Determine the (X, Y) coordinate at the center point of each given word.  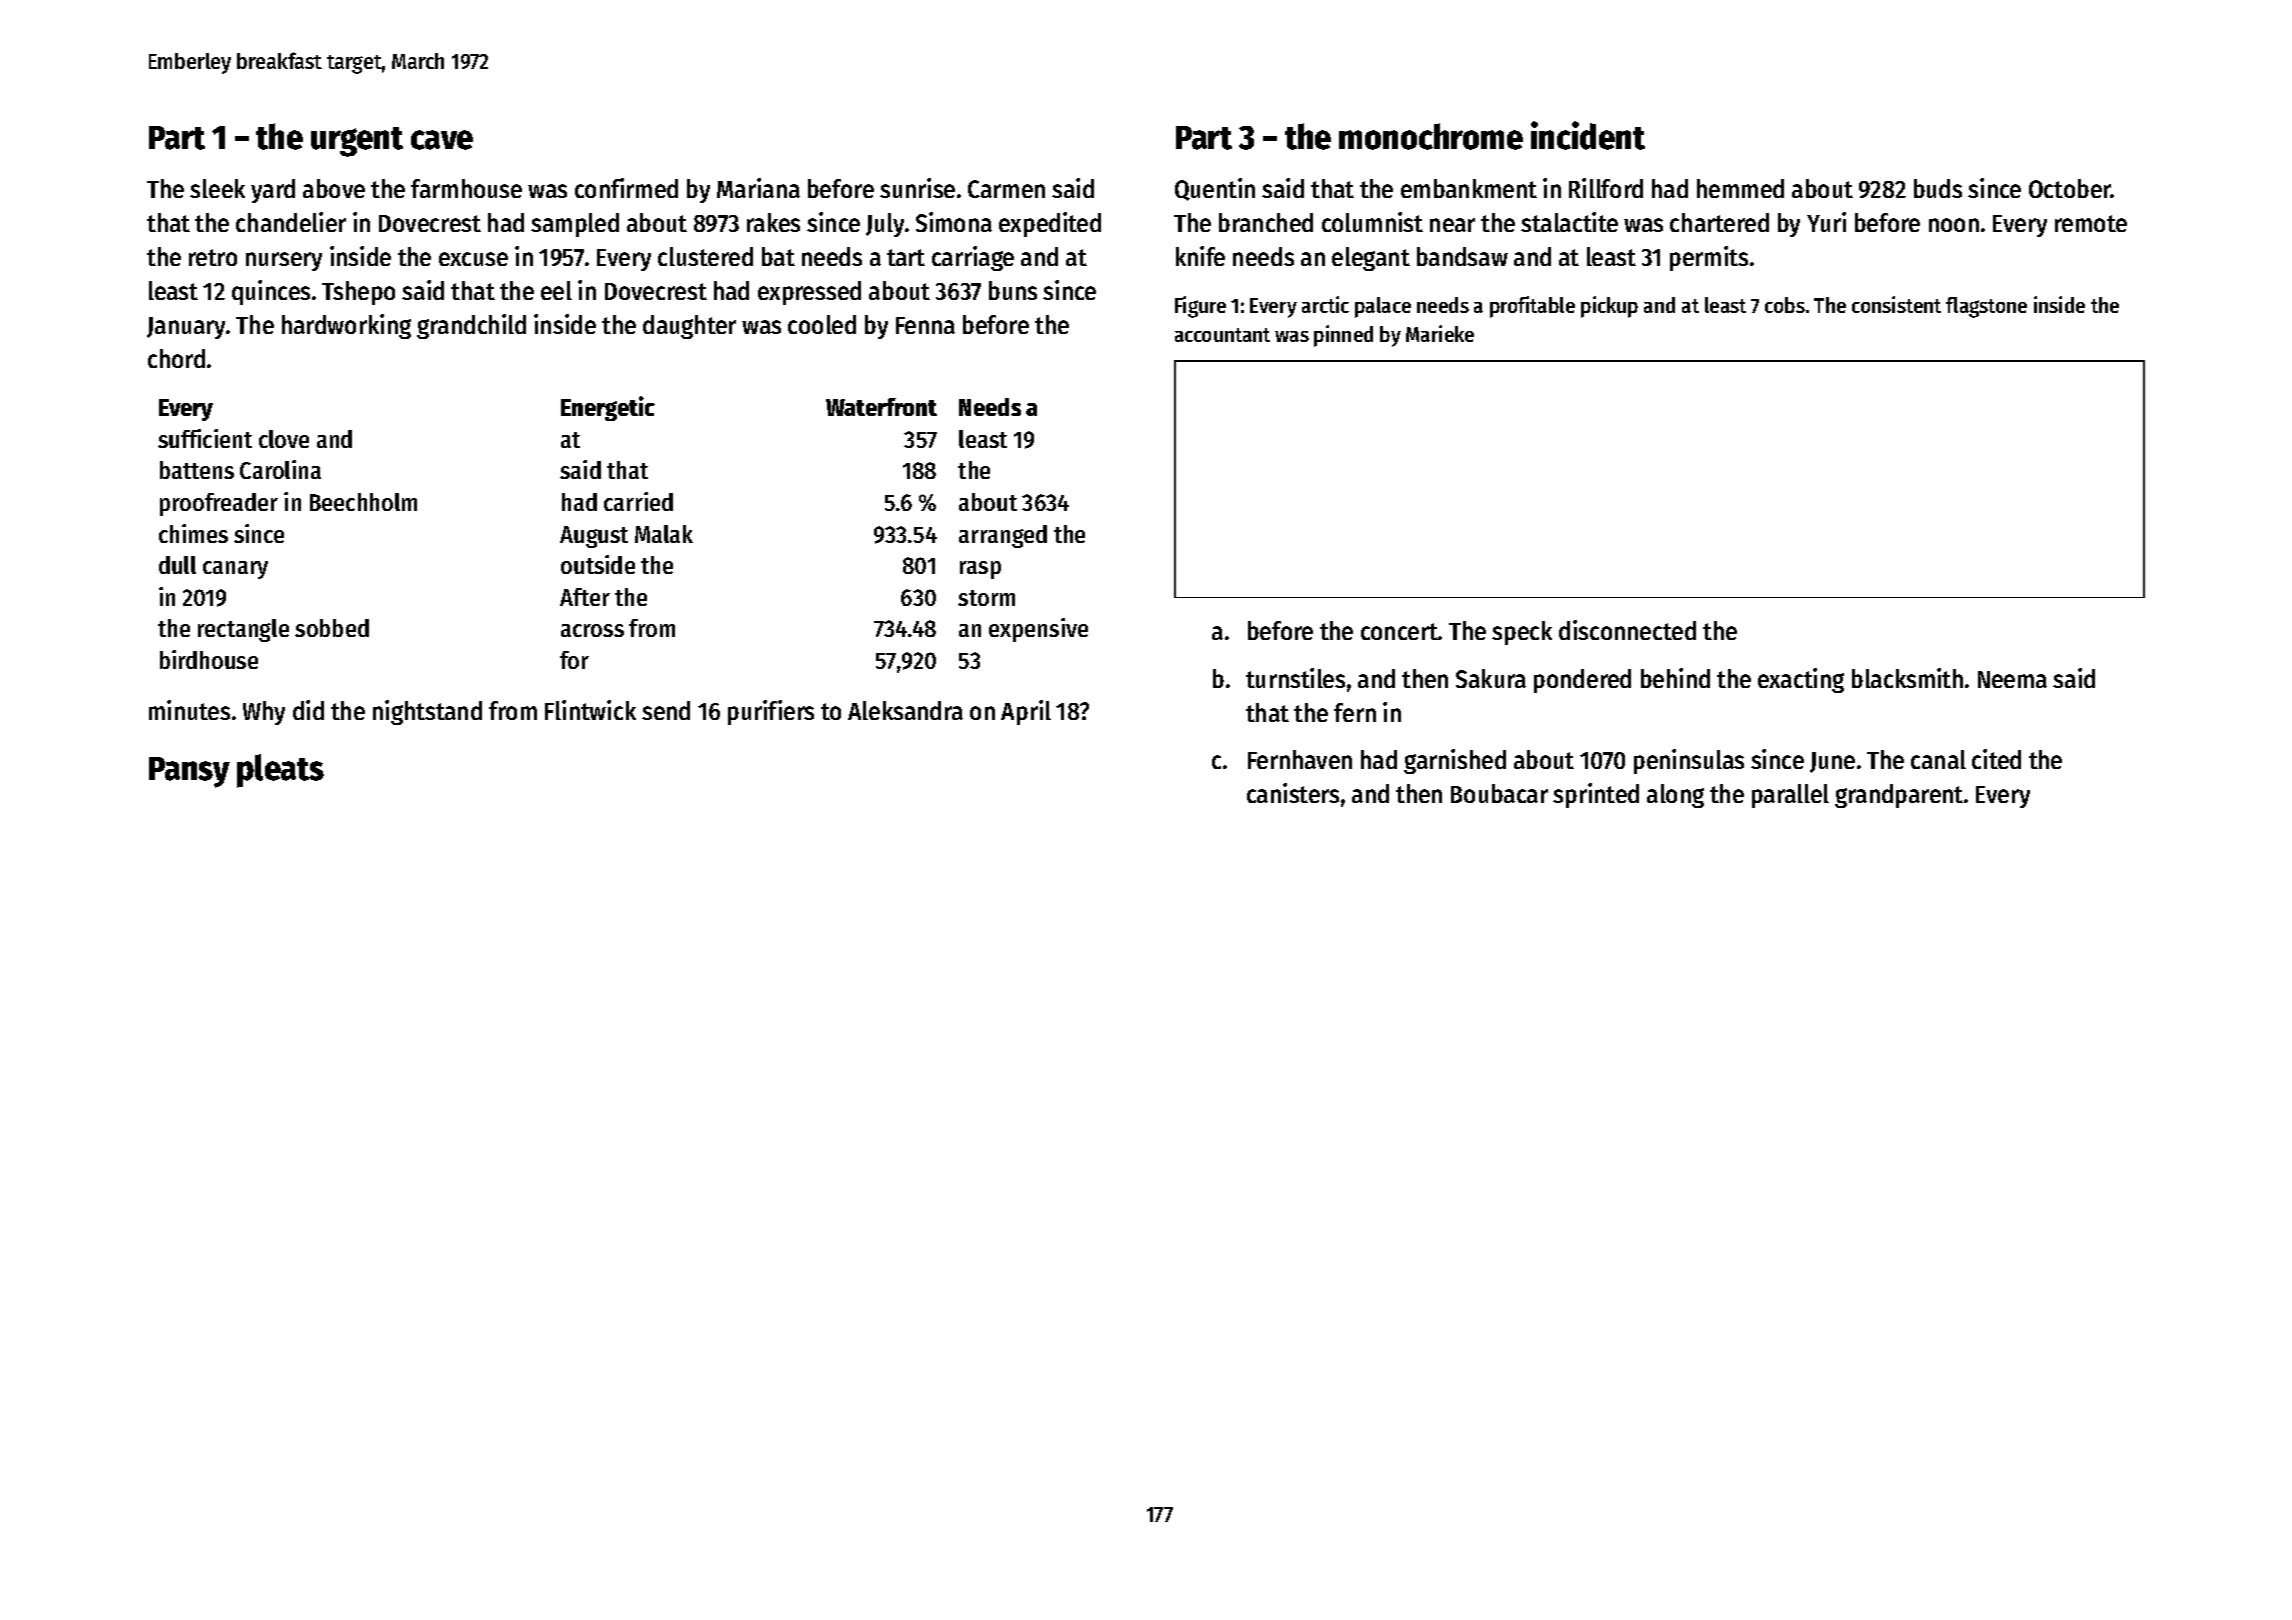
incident (1588, 135)
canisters (1293, 793)
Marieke (1440, 333)
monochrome (1431, 136)
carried (638, 501)
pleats (280, 771)
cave (442, 140)
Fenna (925, 325)
